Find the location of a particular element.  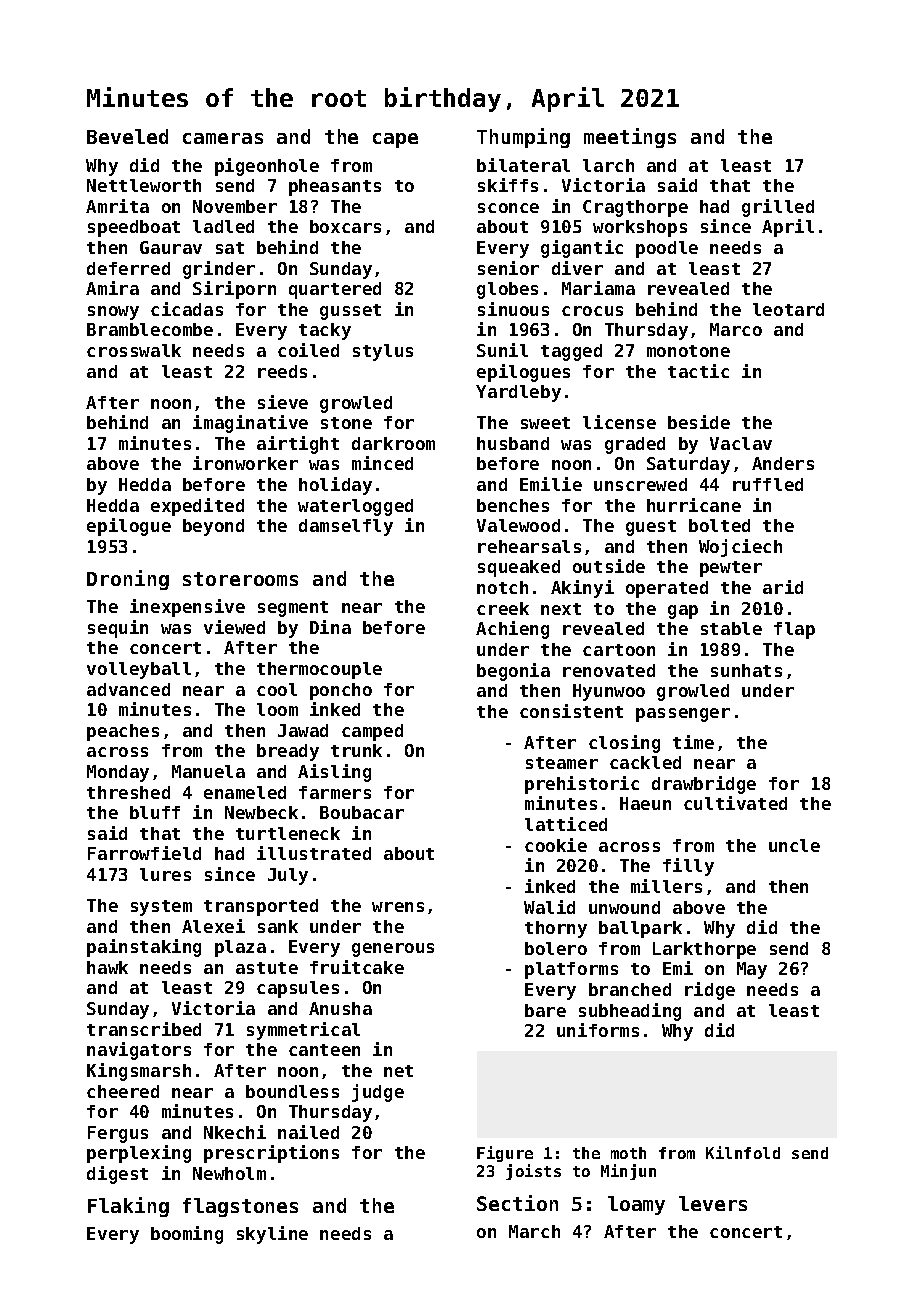

Beveled is located at coordinates (127, 136).
